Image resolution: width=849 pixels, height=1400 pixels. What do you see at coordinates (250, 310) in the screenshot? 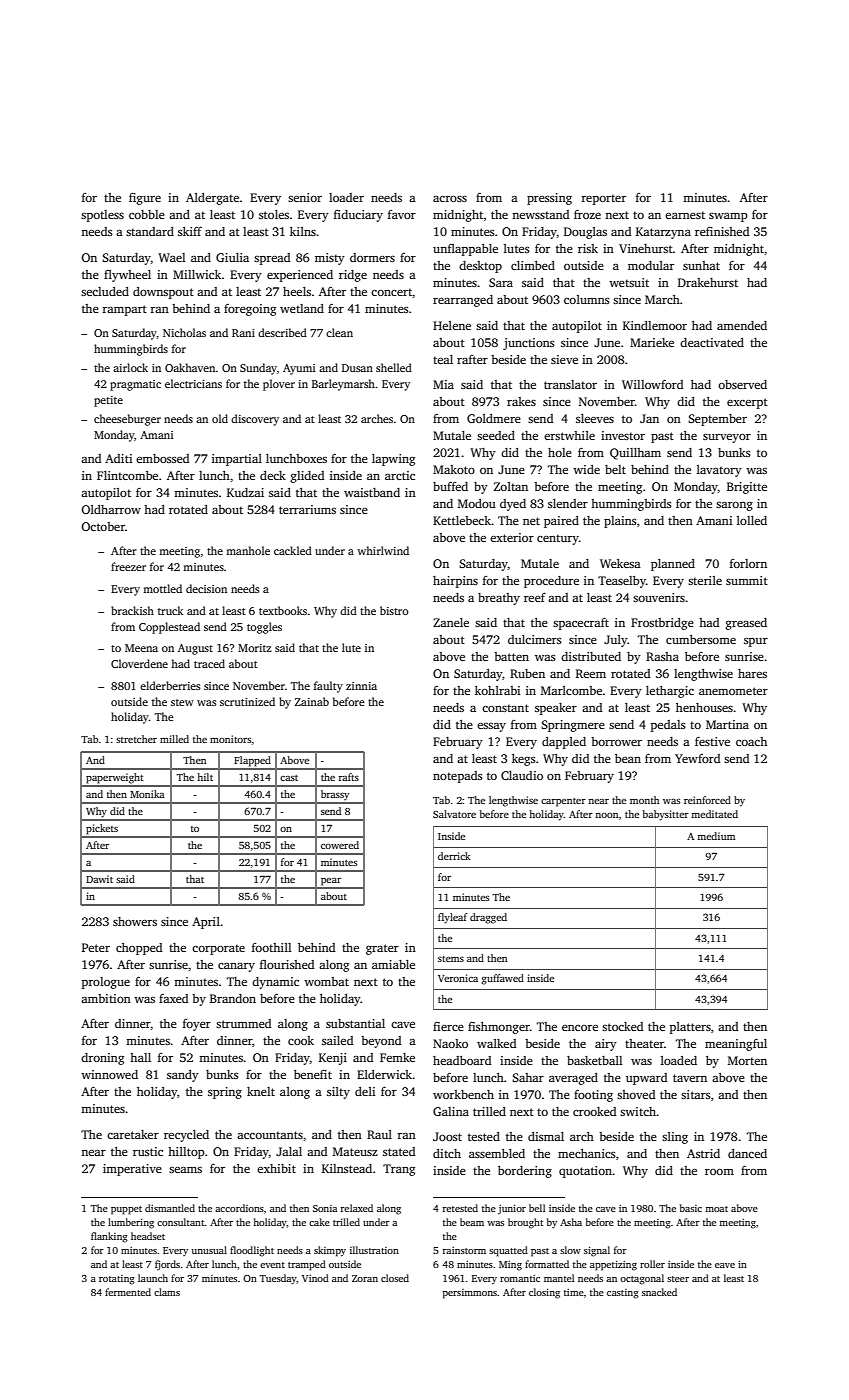
I see `foregoing` at bounding box center [250, 310].
